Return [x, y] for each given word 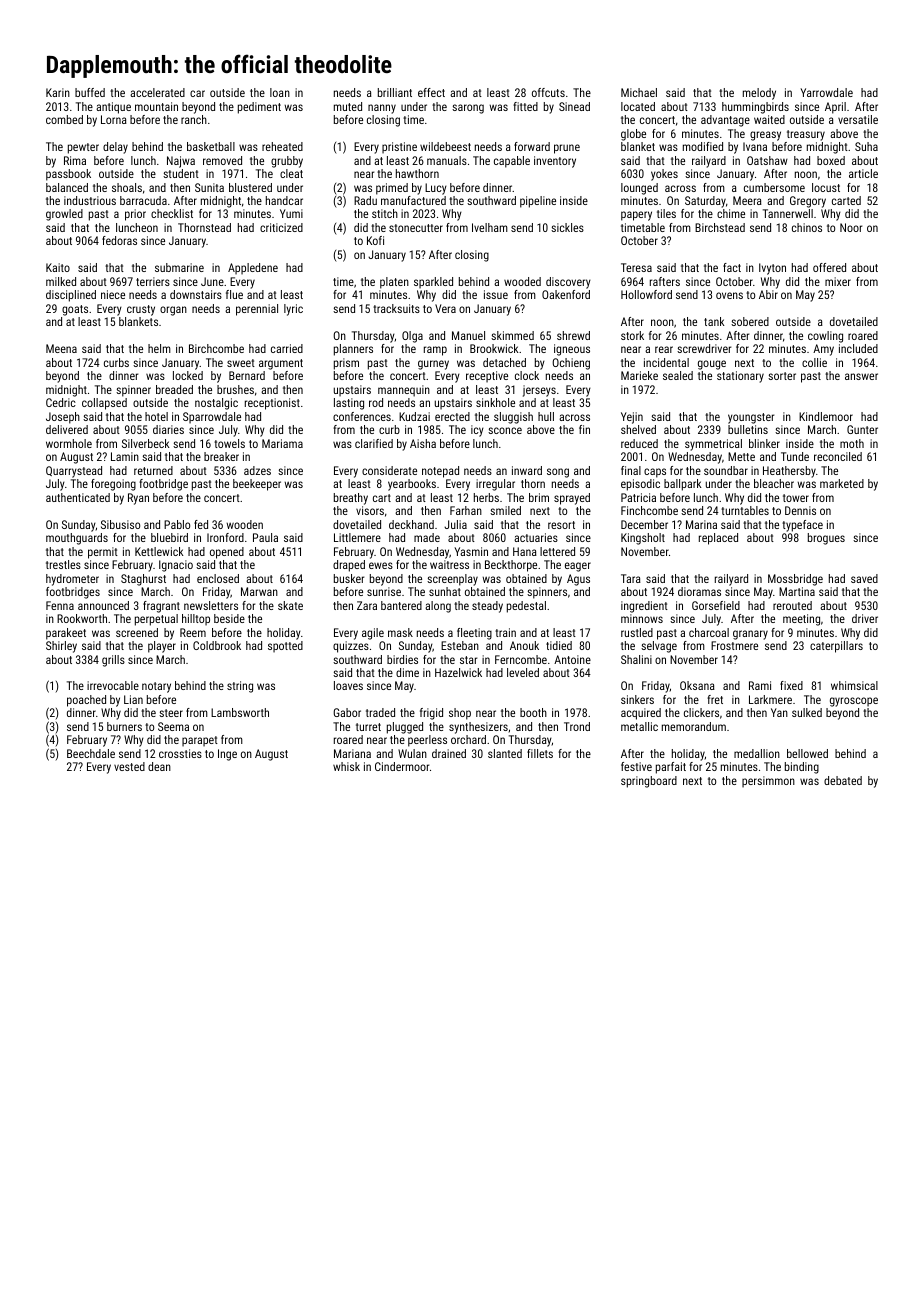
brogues [826, 539]
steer [171, 713]
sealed [678, 375]
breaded [174, 389]
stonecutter [416, 228]
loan [280, 92]
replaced [718, 539]
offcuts [548, 92]
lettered [557, 551]
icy [477, 431]
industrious [90, 200]
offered [829, 267]
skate [290, 605]
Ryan [138, 499]
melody [759, 94]
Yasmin [471, 551]
